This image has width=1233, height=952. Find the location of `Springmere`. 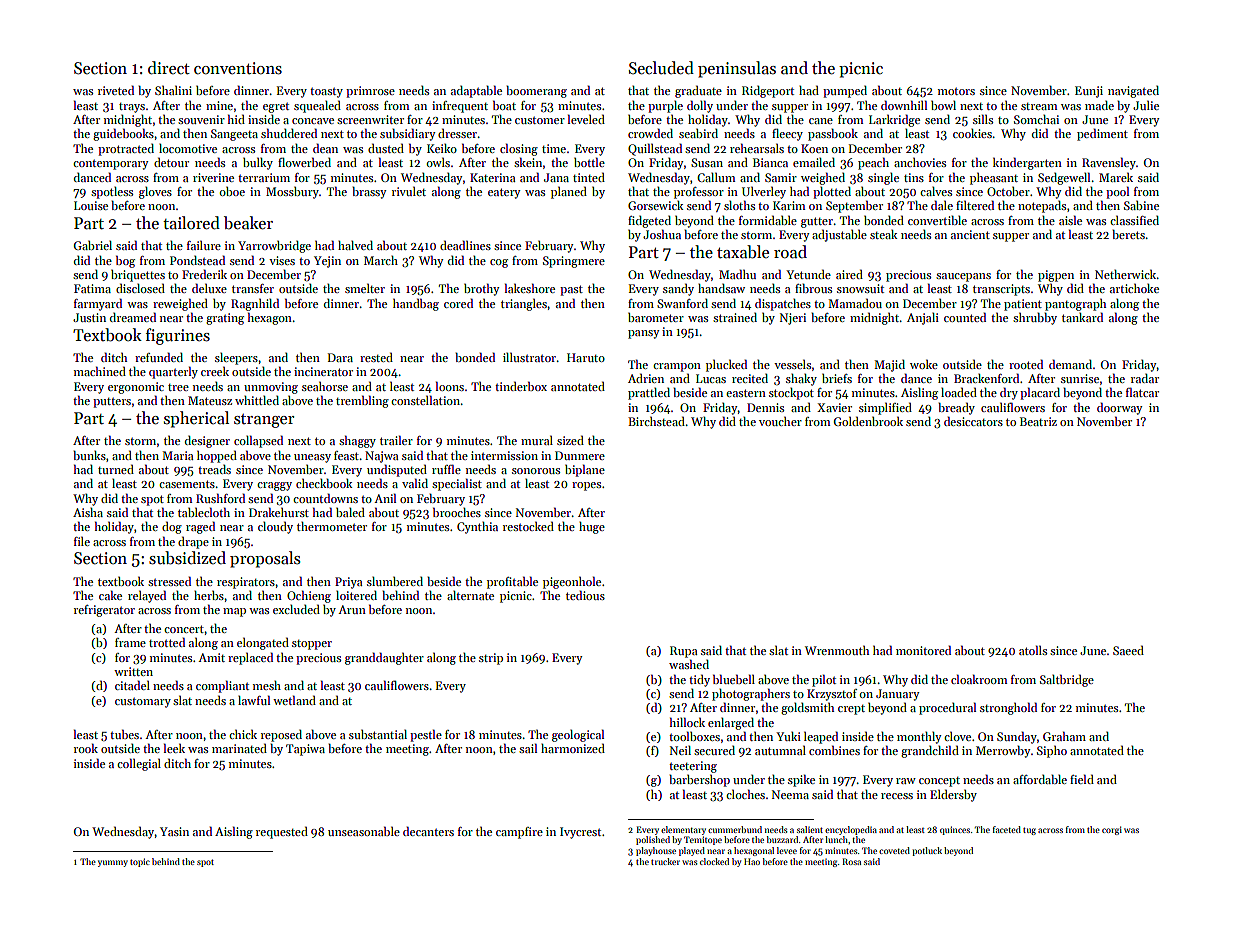

Springmere is located at coordinates (574, 262).
